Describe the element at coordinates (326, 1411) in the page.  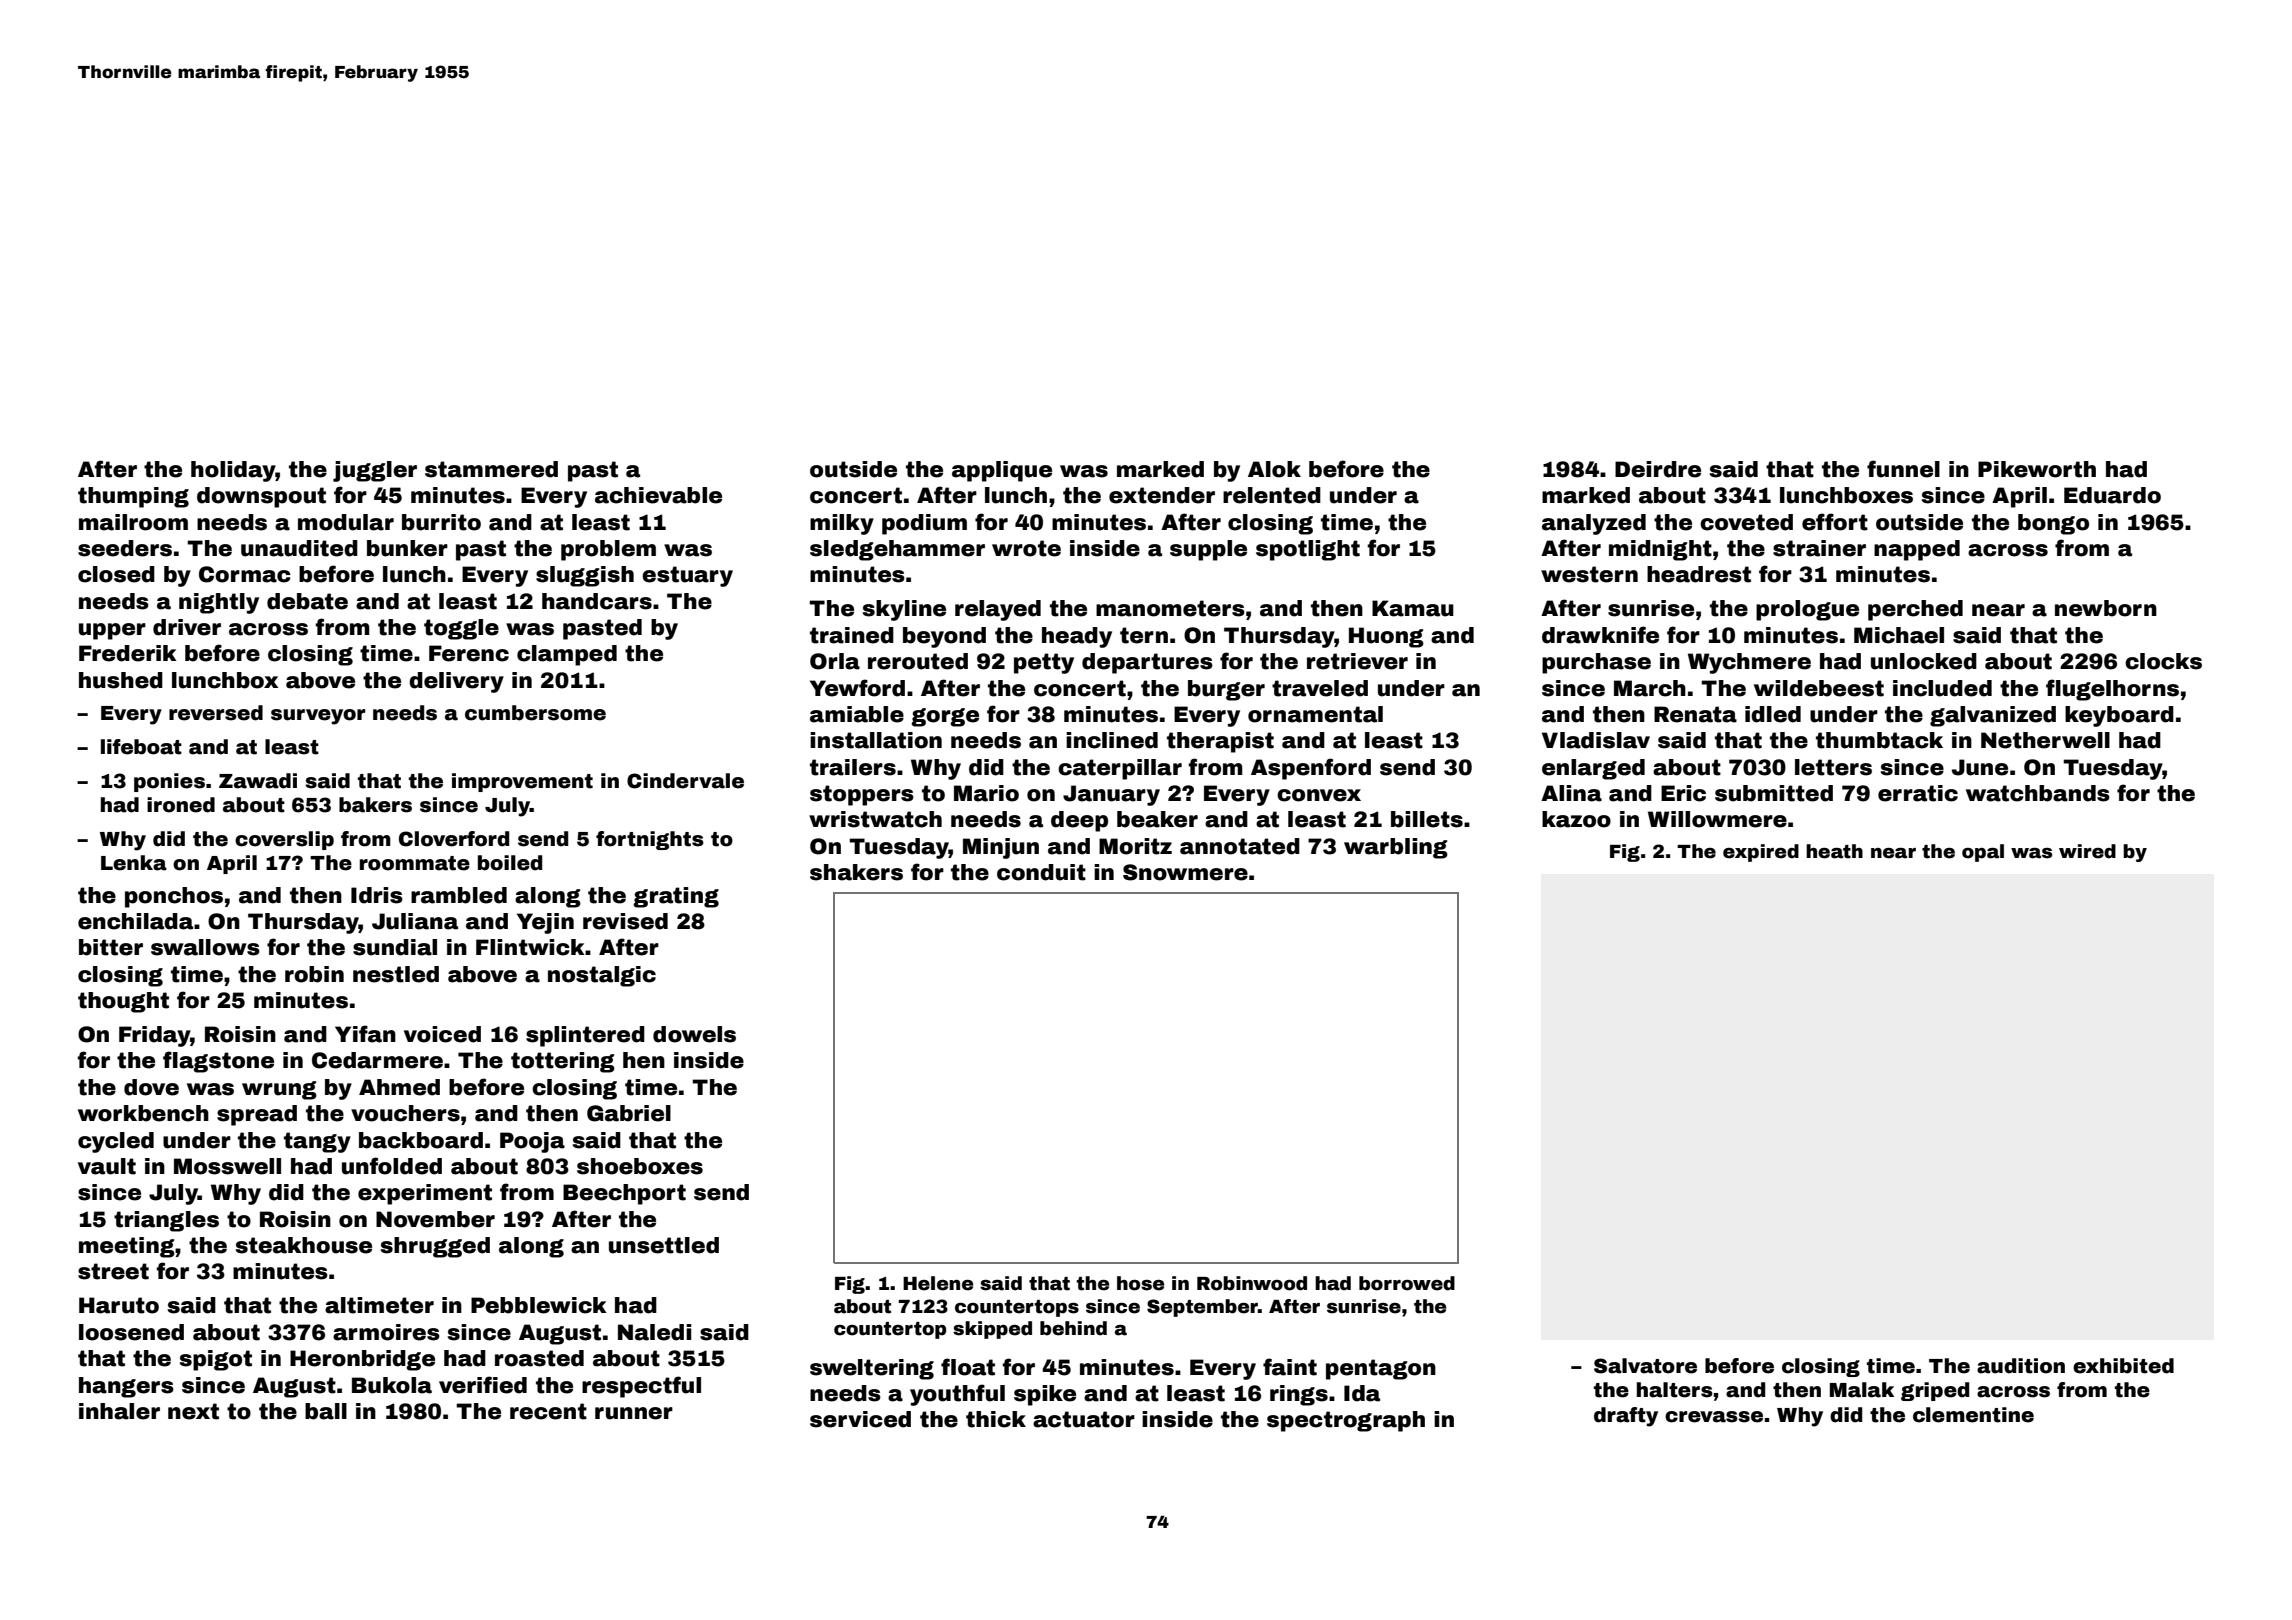
I see `ball` at that location.
